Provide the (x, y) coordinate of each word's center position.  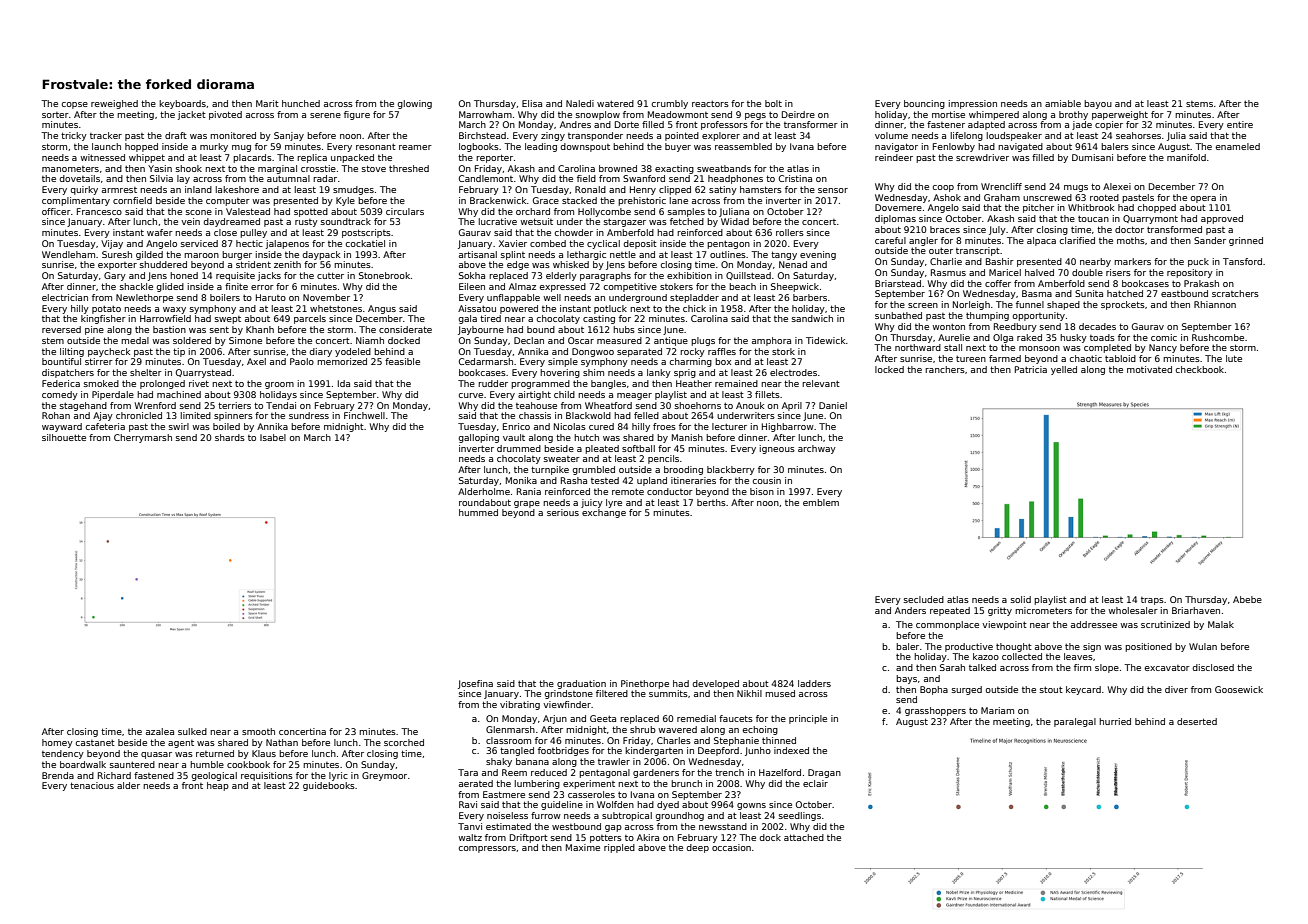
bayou (1098, 104)
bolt (773, 103)
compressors (487, 849)
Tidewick (825, 340)
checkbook (1200, 369)
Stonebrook (384, 275)
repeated (950, 611)
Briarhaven (1196, 610)
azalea (160, 731)
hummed (478, 512)
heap (218, 786)
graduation (581, 684)
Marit (267, 103)
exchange (604, 513)
